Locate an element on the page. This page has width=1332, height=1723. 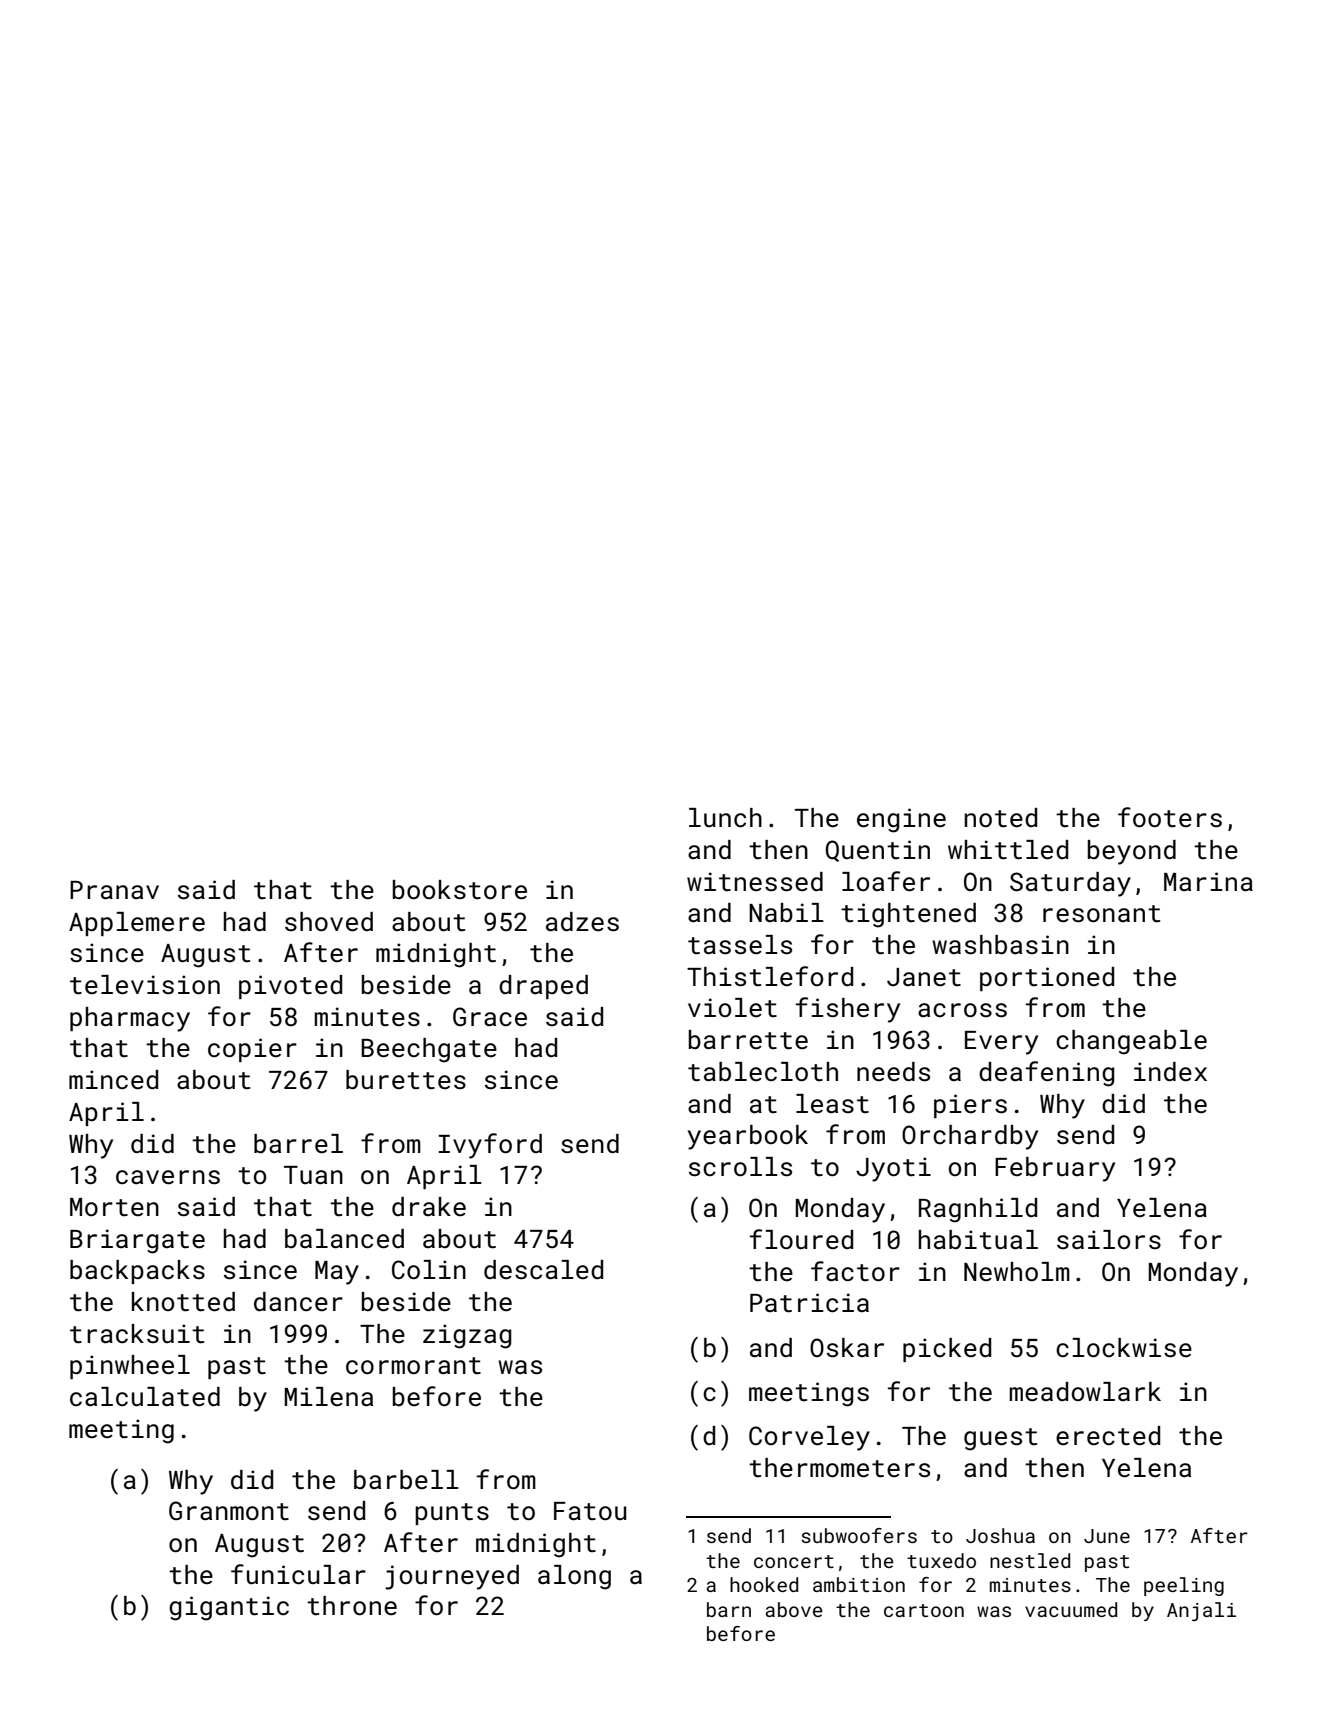
along is located at coordinates (574, 1577).
